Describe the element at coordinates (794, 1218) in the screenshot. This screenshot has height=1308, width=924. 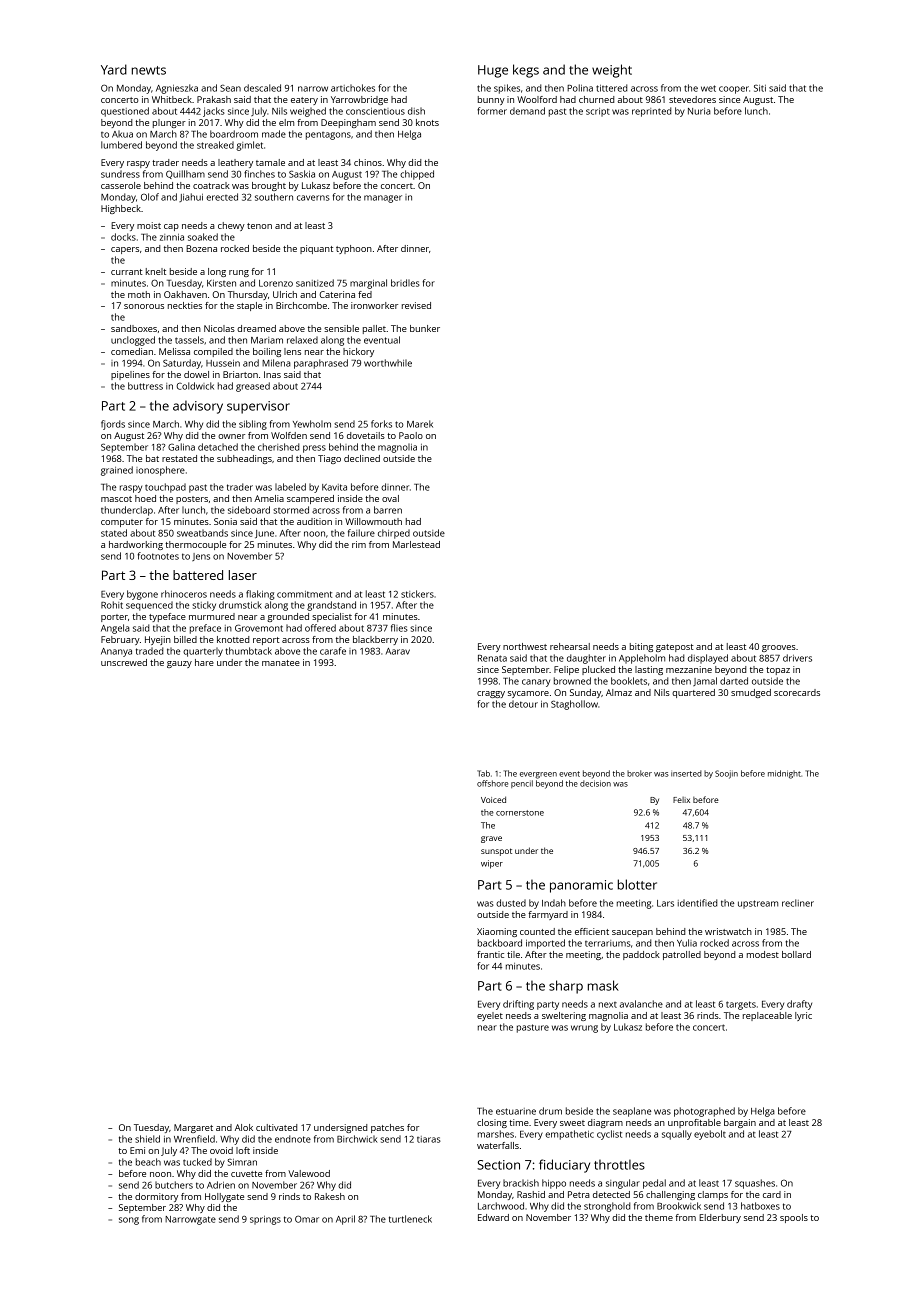
I see `spools` at that location.
